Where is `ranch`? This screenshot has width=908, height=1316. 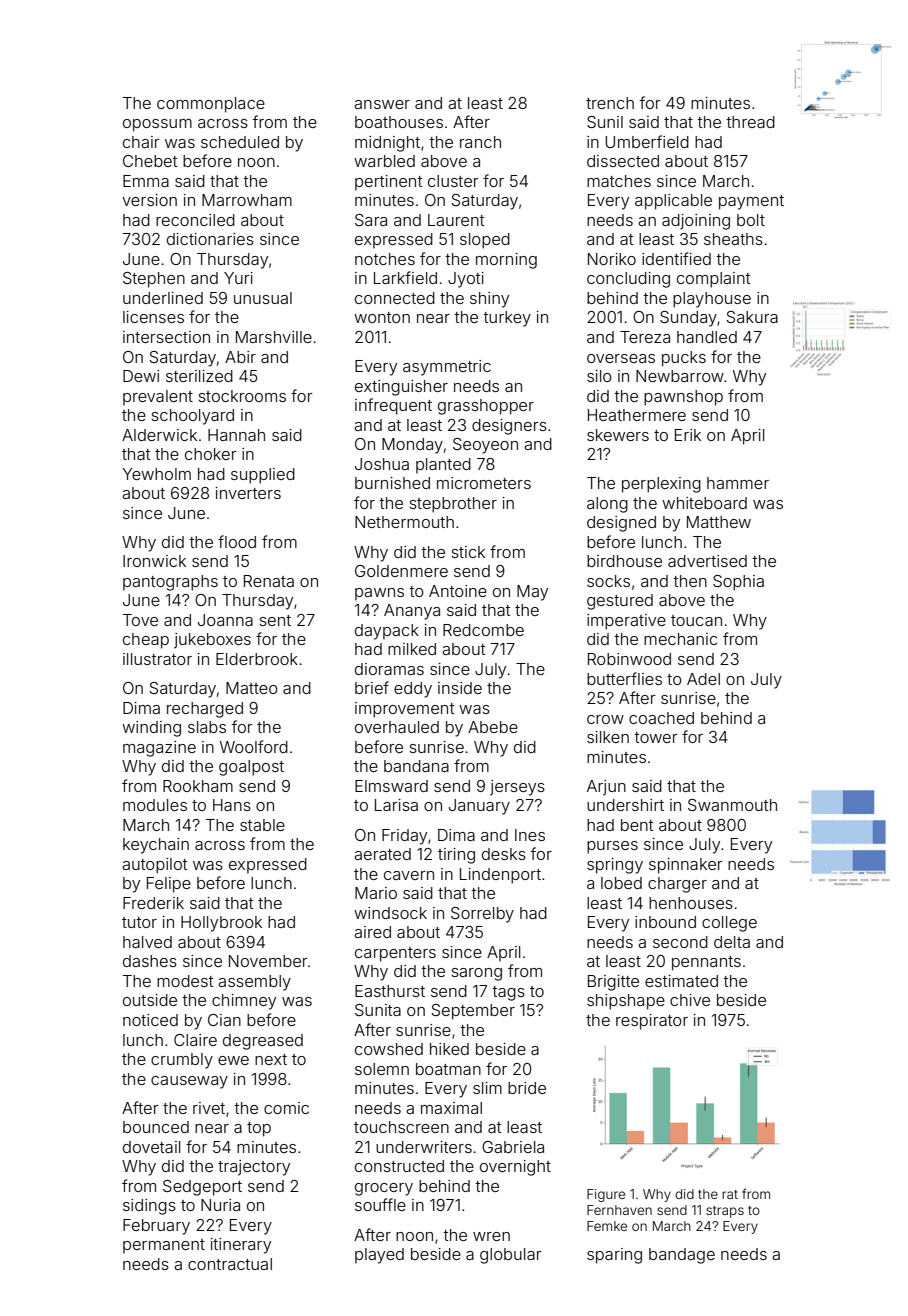 ranch is located at coordinates (480, 142).
